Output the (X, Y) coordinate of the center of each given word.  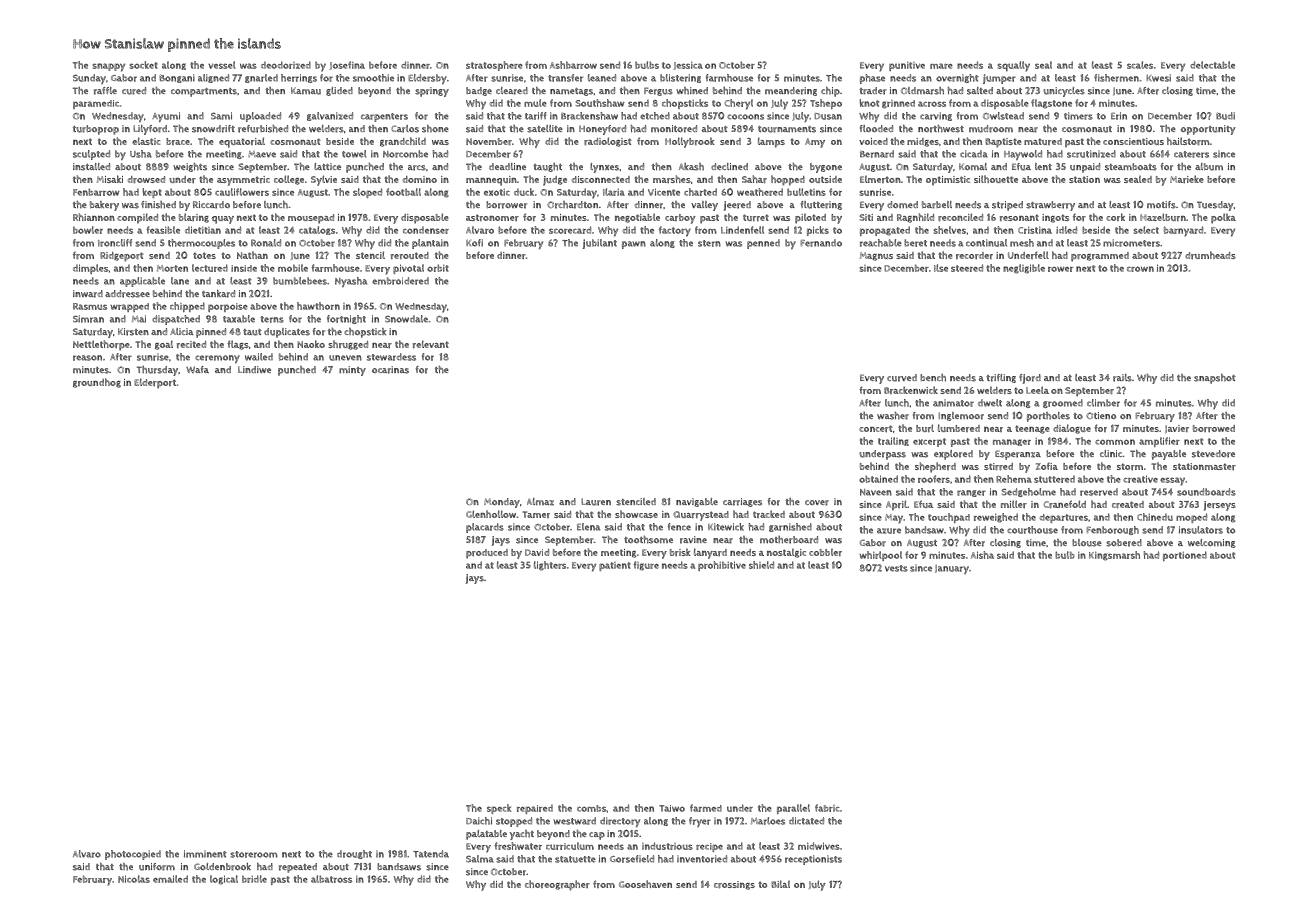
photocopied (133, 855)
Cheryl (739, 104)
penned (763, 244)
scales (1140, 65)
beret (915, 243)
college (289, 180)
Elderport (155, 383)
